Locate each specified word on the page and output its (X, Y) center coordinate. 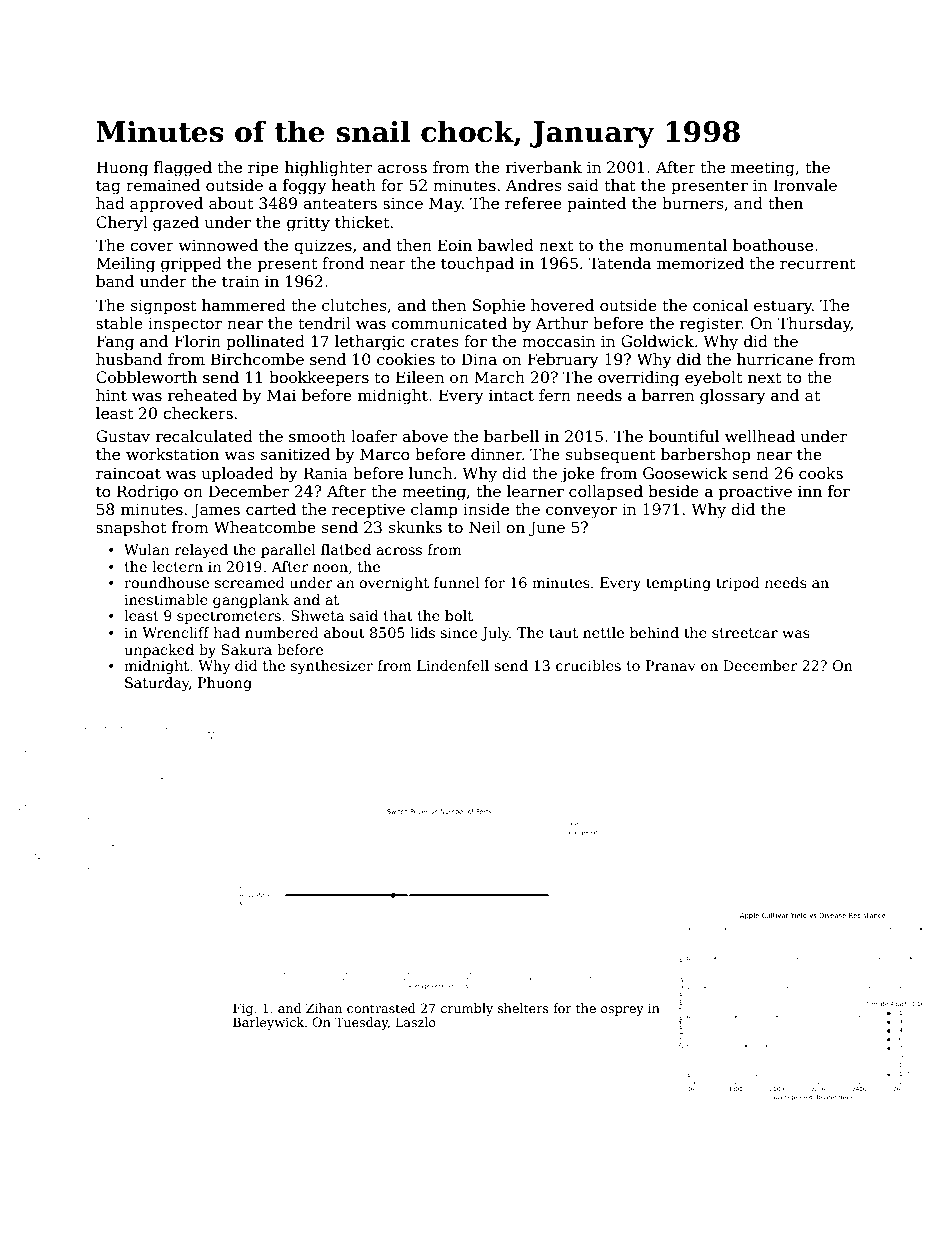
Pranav (671, 665)
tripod (738, 584)
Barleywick (268, 1023)
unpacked (159, 651)
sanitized (295, 454)
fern (555, 395)
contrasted (381, 1008)
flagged (183, 169)
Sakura (247, 649)
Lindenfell (453, 665)
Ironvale (805, 185)
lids (422, 632)
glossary (733, 397)
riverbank (544, 167)
